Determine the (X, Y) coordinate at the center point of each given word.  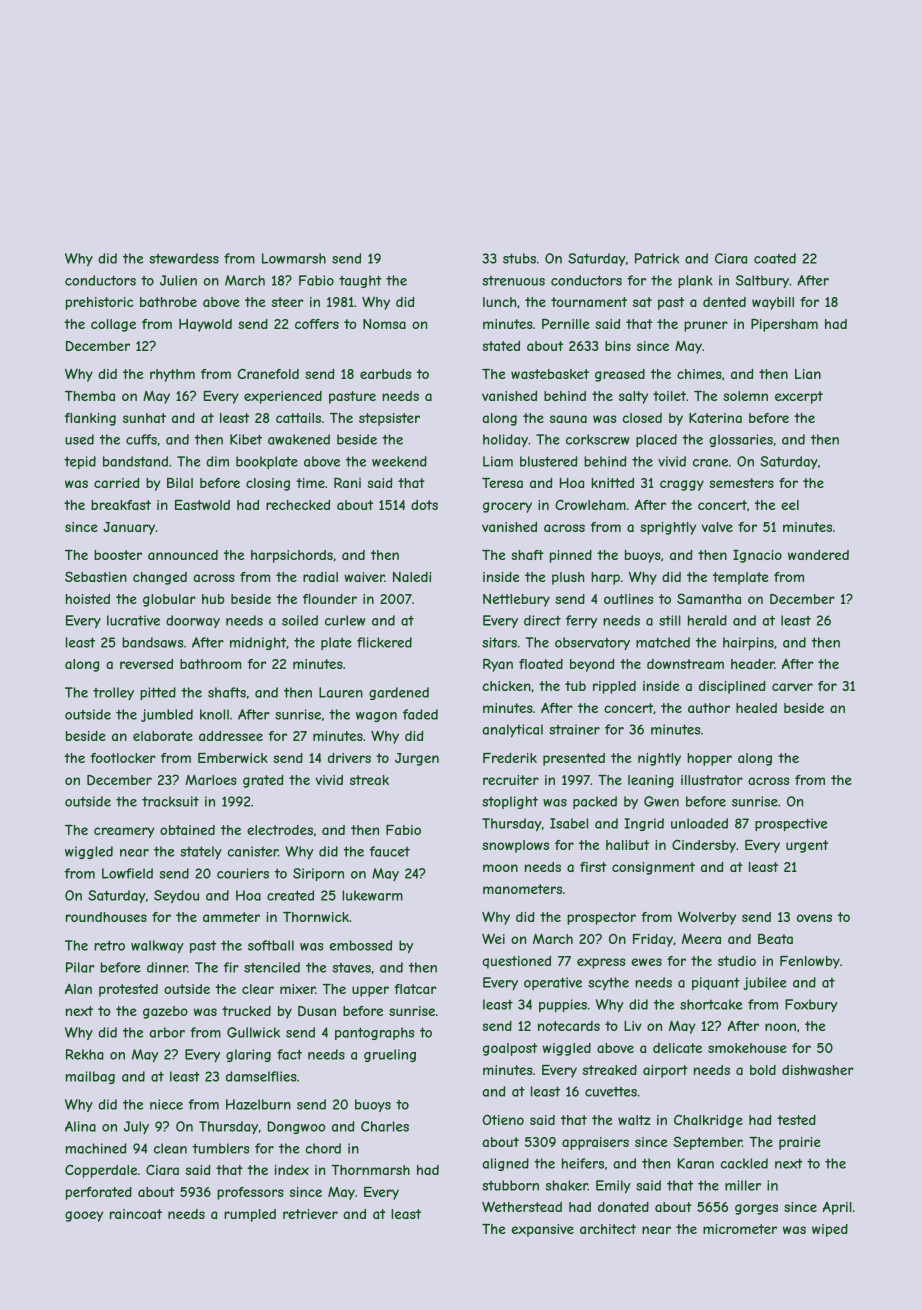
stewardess (184, 258)
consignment (653, 868)
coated (775, 258)
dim (217, 461)
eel (790, 505)
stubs (519, 258)
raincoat (136, 1214)
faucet (390, 851)
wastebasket (550, 374)
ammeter (231, 917)
